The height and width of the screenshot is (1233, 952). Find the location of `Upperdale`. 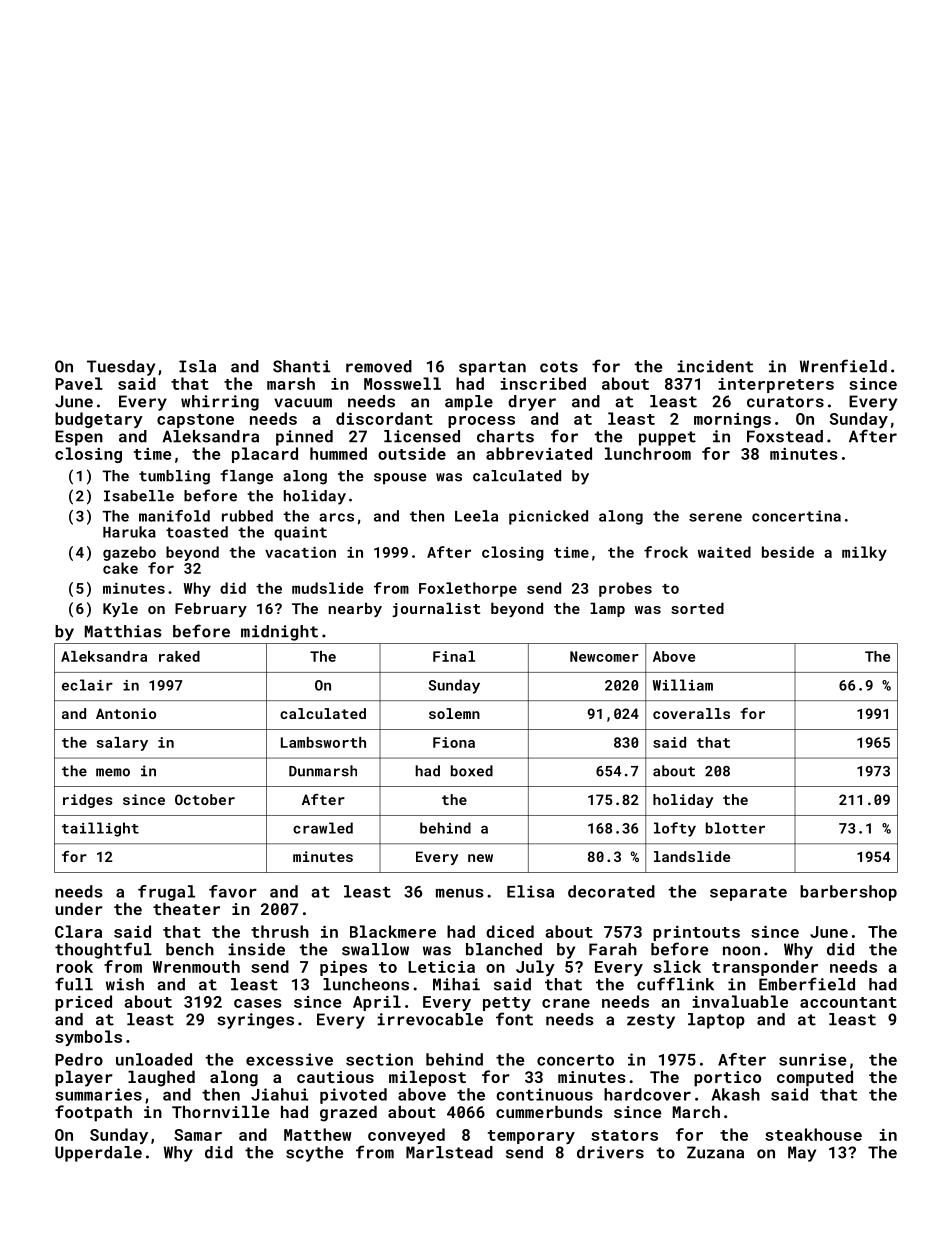

Upperdale is located at coordinates (98, 1154).
